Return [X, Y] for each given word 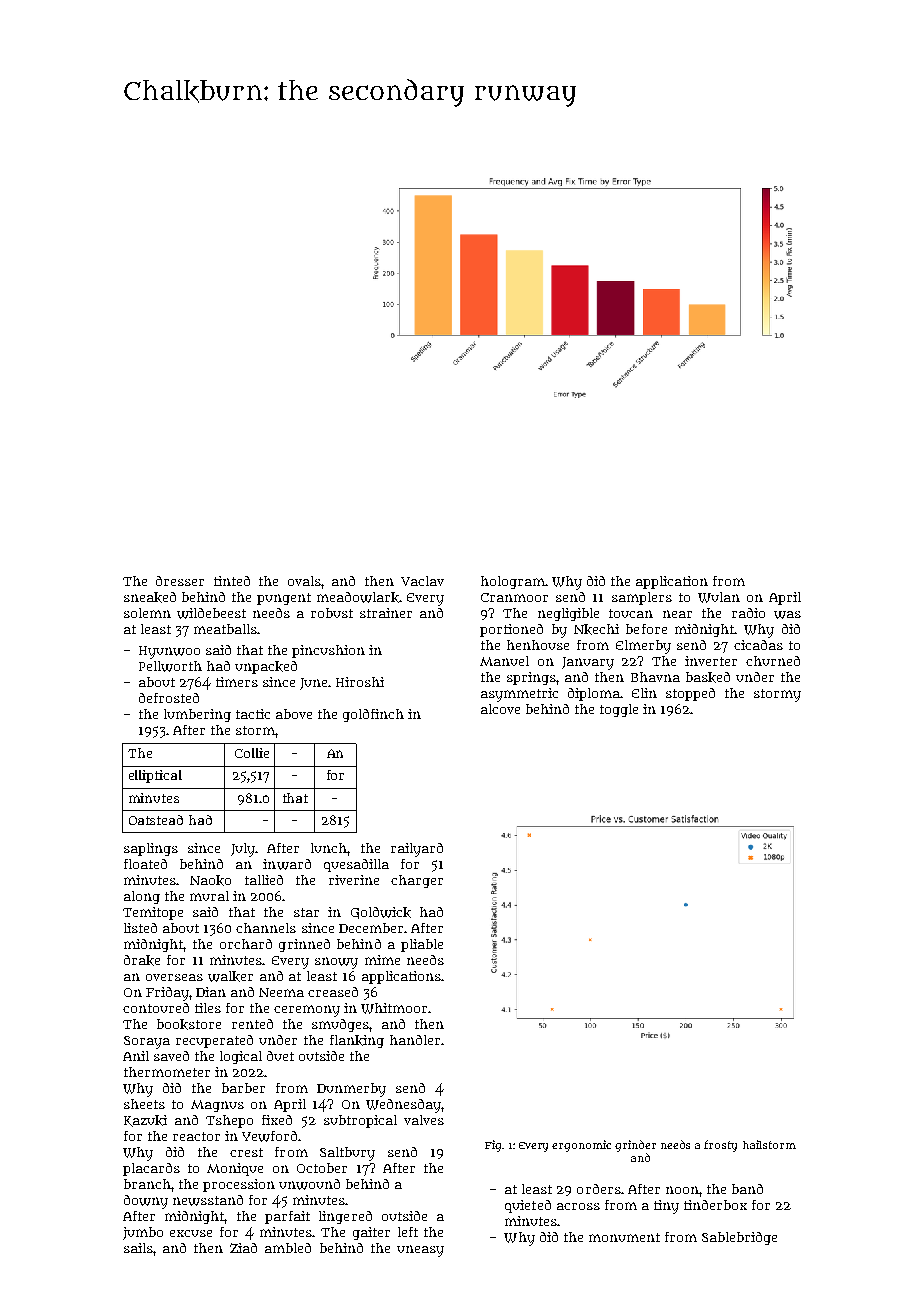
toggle [619, 710]
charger [417, 881]
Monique [235, 1169]
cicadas [758, 645]
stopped [690, 694]
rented [252, 1024]
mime [382, 960]
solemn [147, 613]
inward [287, 864]
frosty [720, 1146]
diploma [594, 694]
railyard [417, 850]
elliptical [155, 776]
